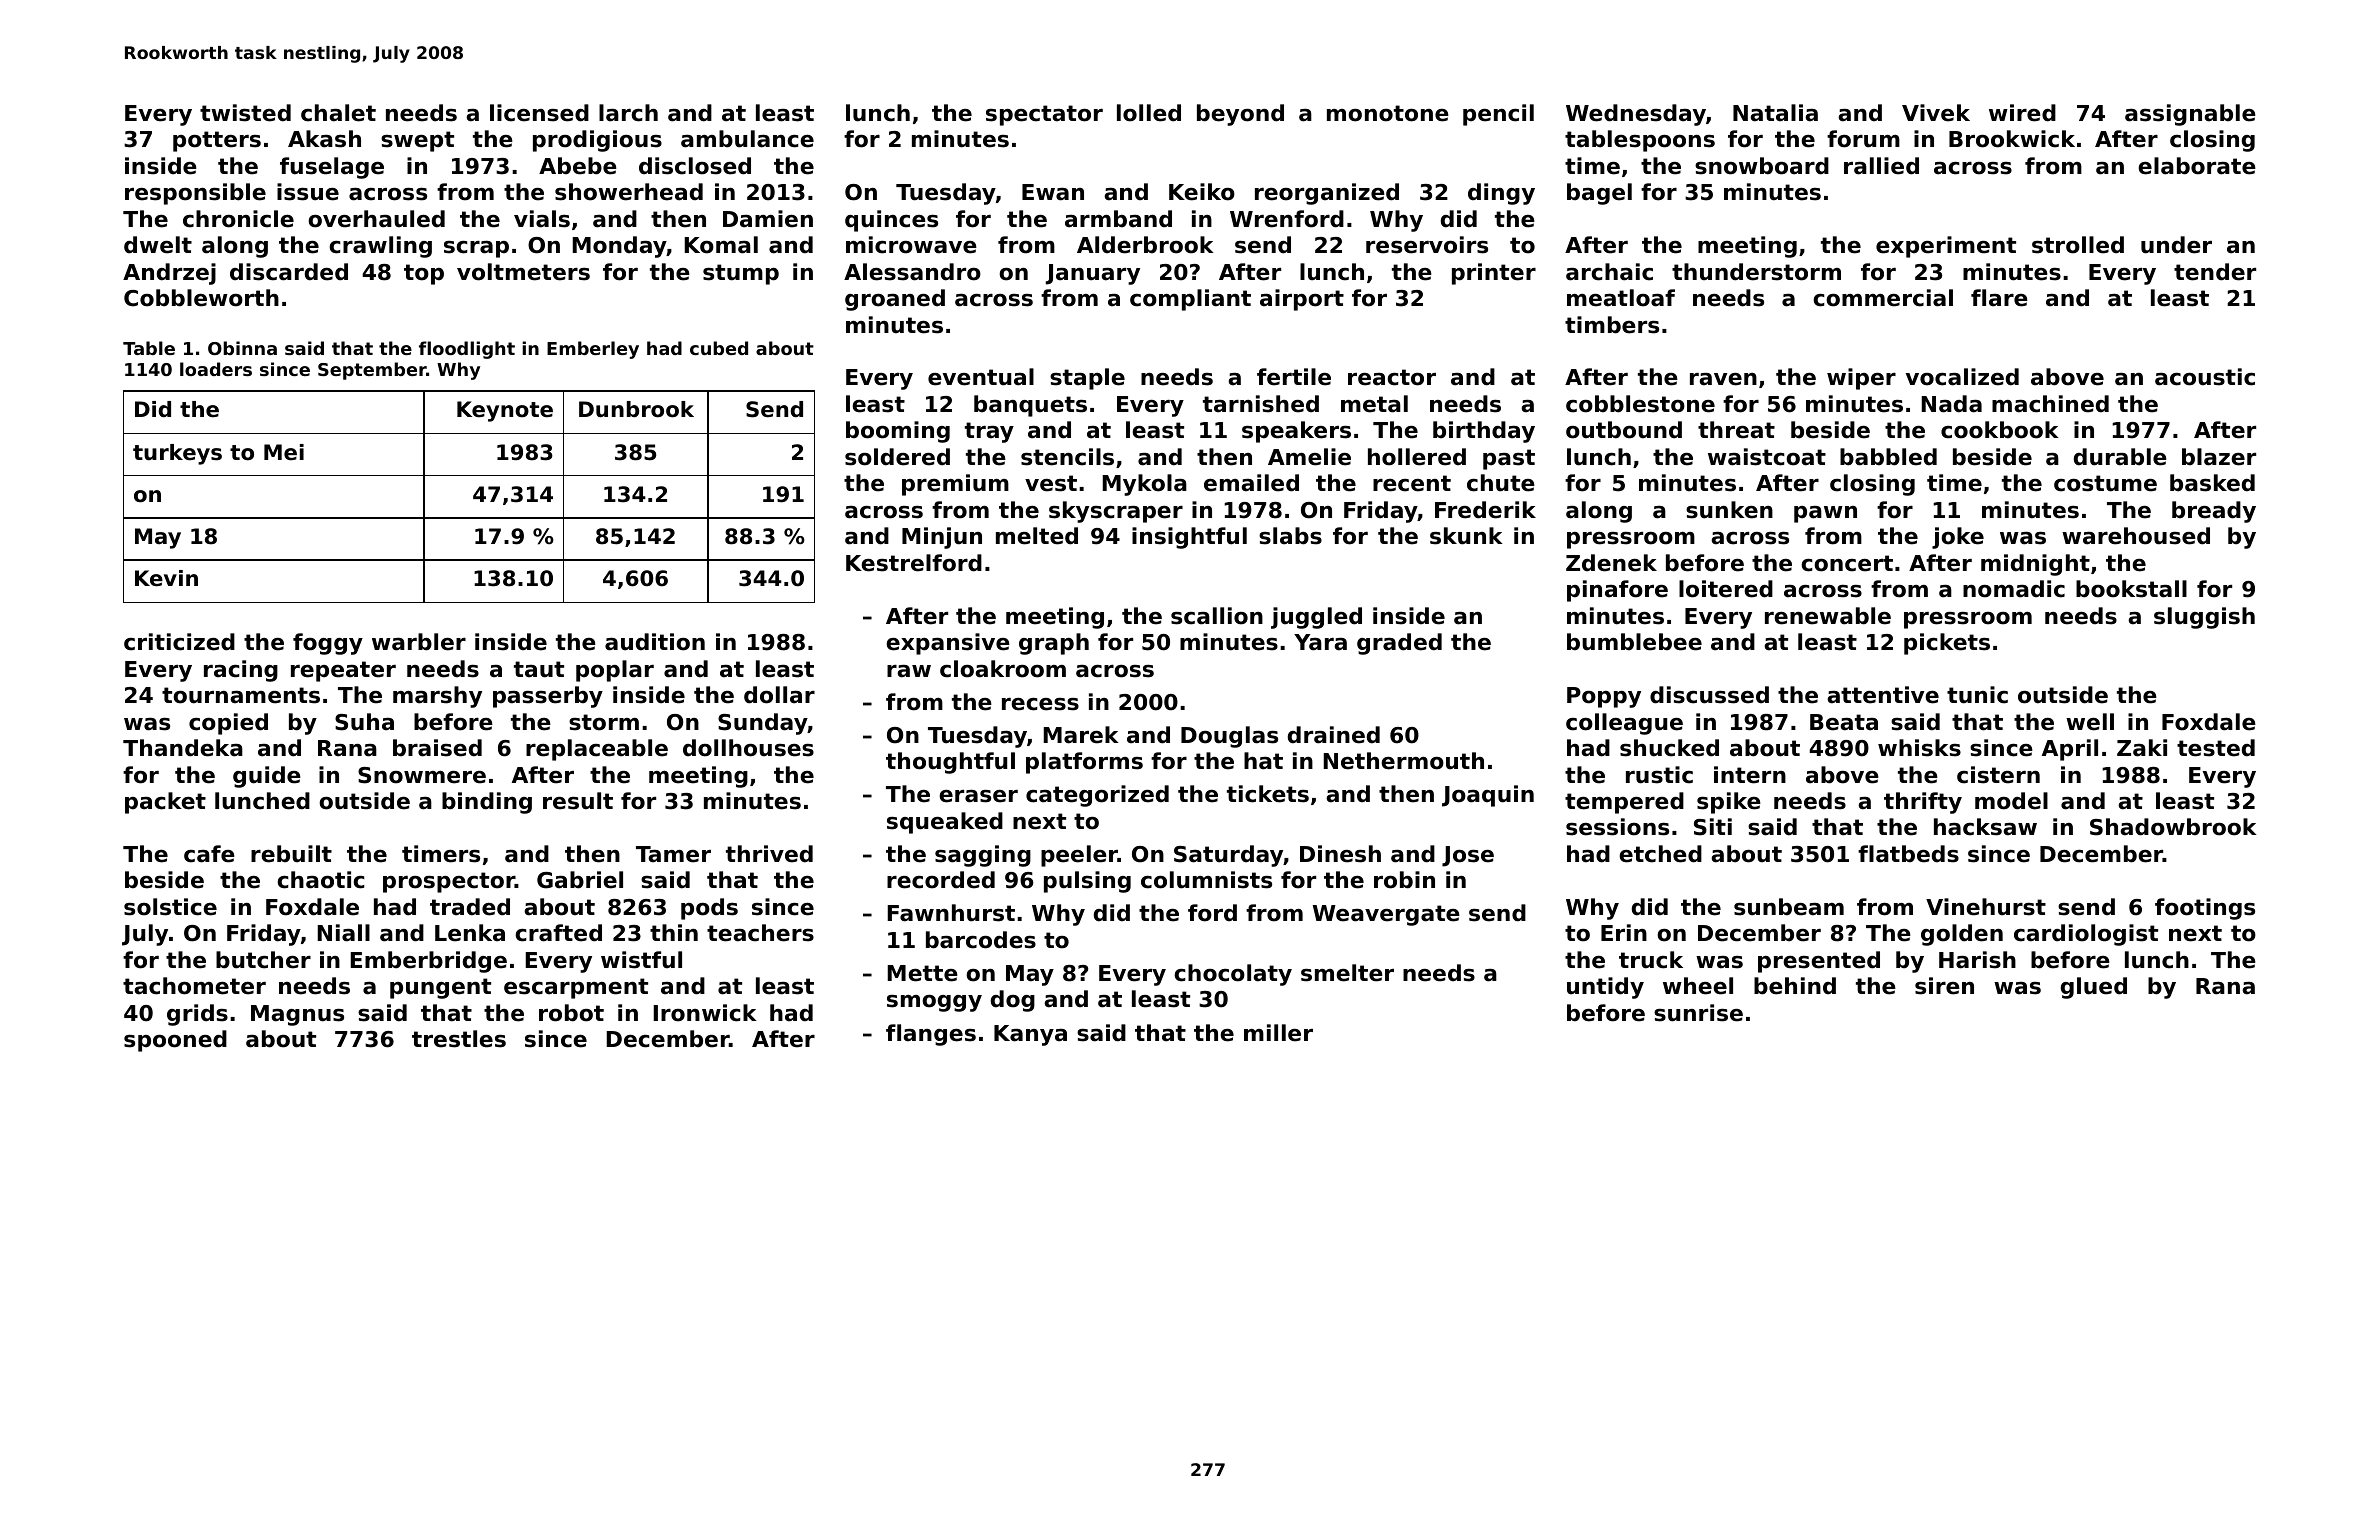  What do you see at coordinates (459, 1039) in the image?
I see `trestles` at bounding box center [459, 1039].
